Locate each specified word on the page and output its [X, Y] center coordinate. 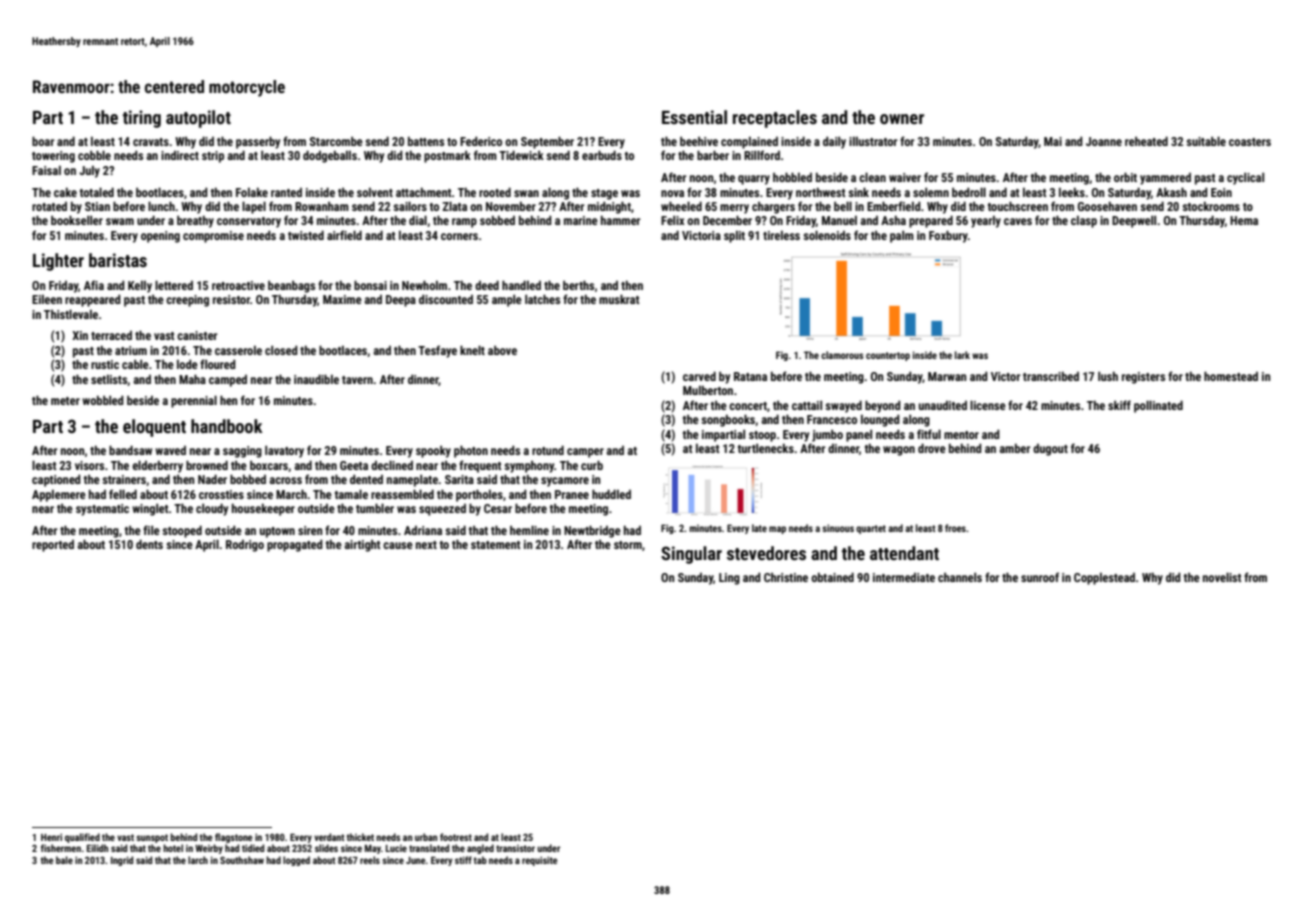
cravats [151, 142]
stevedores [766, 553]
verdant [329, 837]
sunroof [1040, 577]
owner [902, 119]
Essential [694, 117]
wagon [899, 451]
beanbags [291, 286]
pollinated [1158, 406]
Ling [729, 579]
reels [370, 860]
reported [53, 546]
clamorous [842, 355]
